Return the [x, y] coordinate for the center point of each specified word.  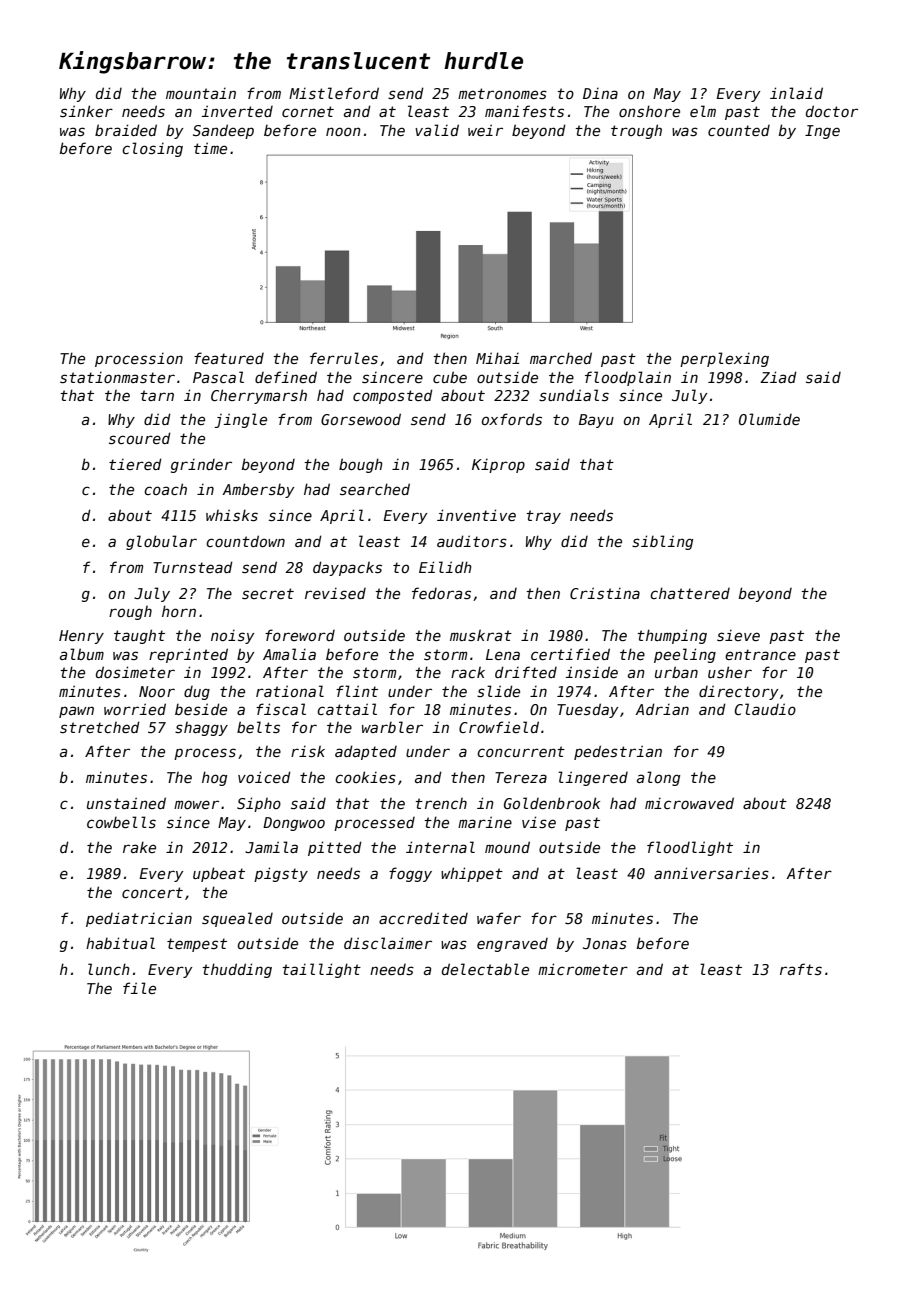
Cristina [605, 593]
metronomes [502, 93]
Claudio [765, 709]
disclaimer [388, 943]
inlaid [796, 93]
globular [161, 542]
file [139, 988]
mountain [201, 93]
